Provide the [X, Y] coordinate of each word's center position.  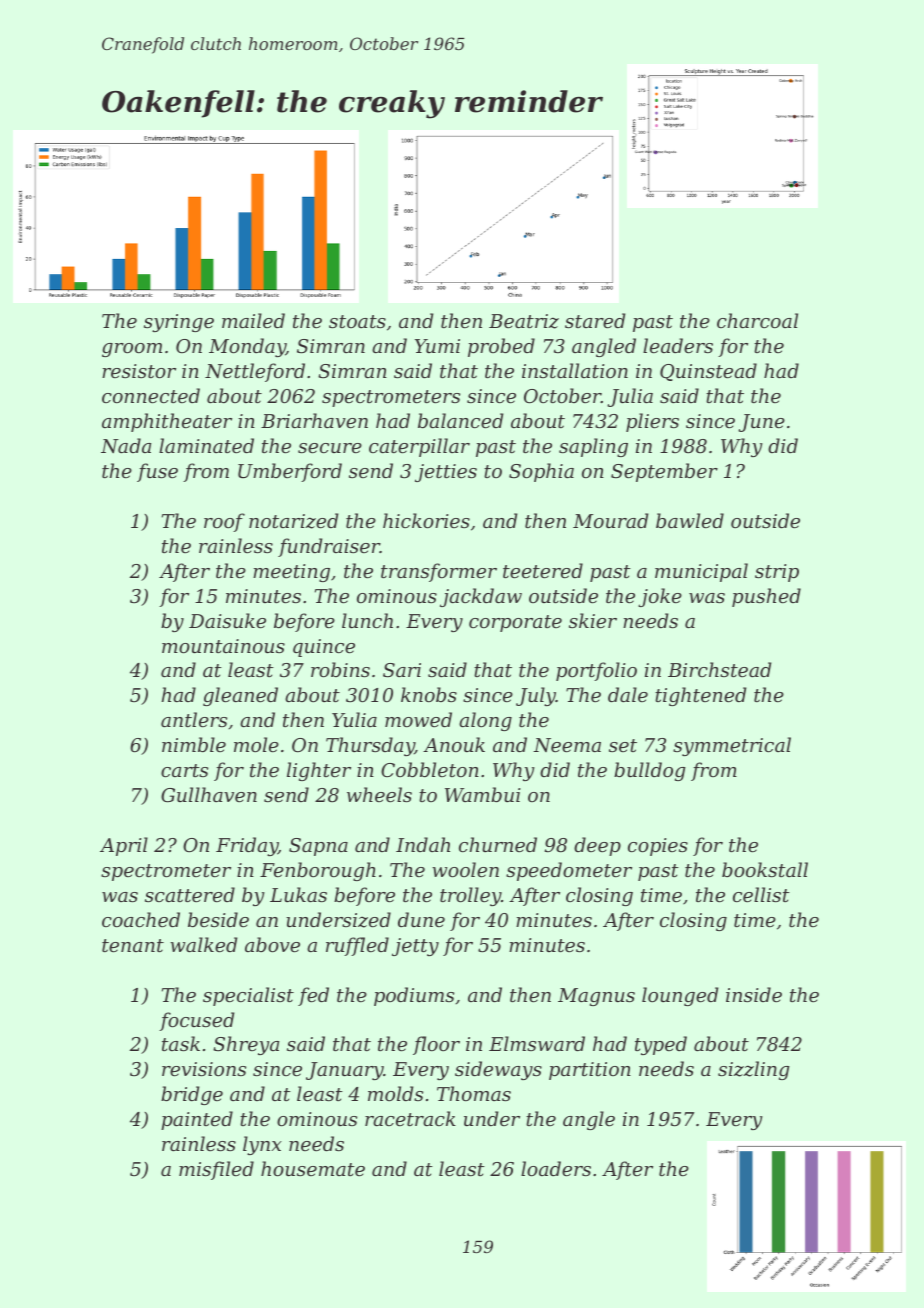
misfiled [216, 1170]
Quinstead [708, 372]
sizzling [754, 1070]
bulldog [650, 771]
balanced [460, 420]
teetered [543, 570]
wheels [379, 794]
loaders [556, 1168]
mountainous [223, 646]
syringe [179, 323]
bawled [690, 520]
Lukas [298, 894]
